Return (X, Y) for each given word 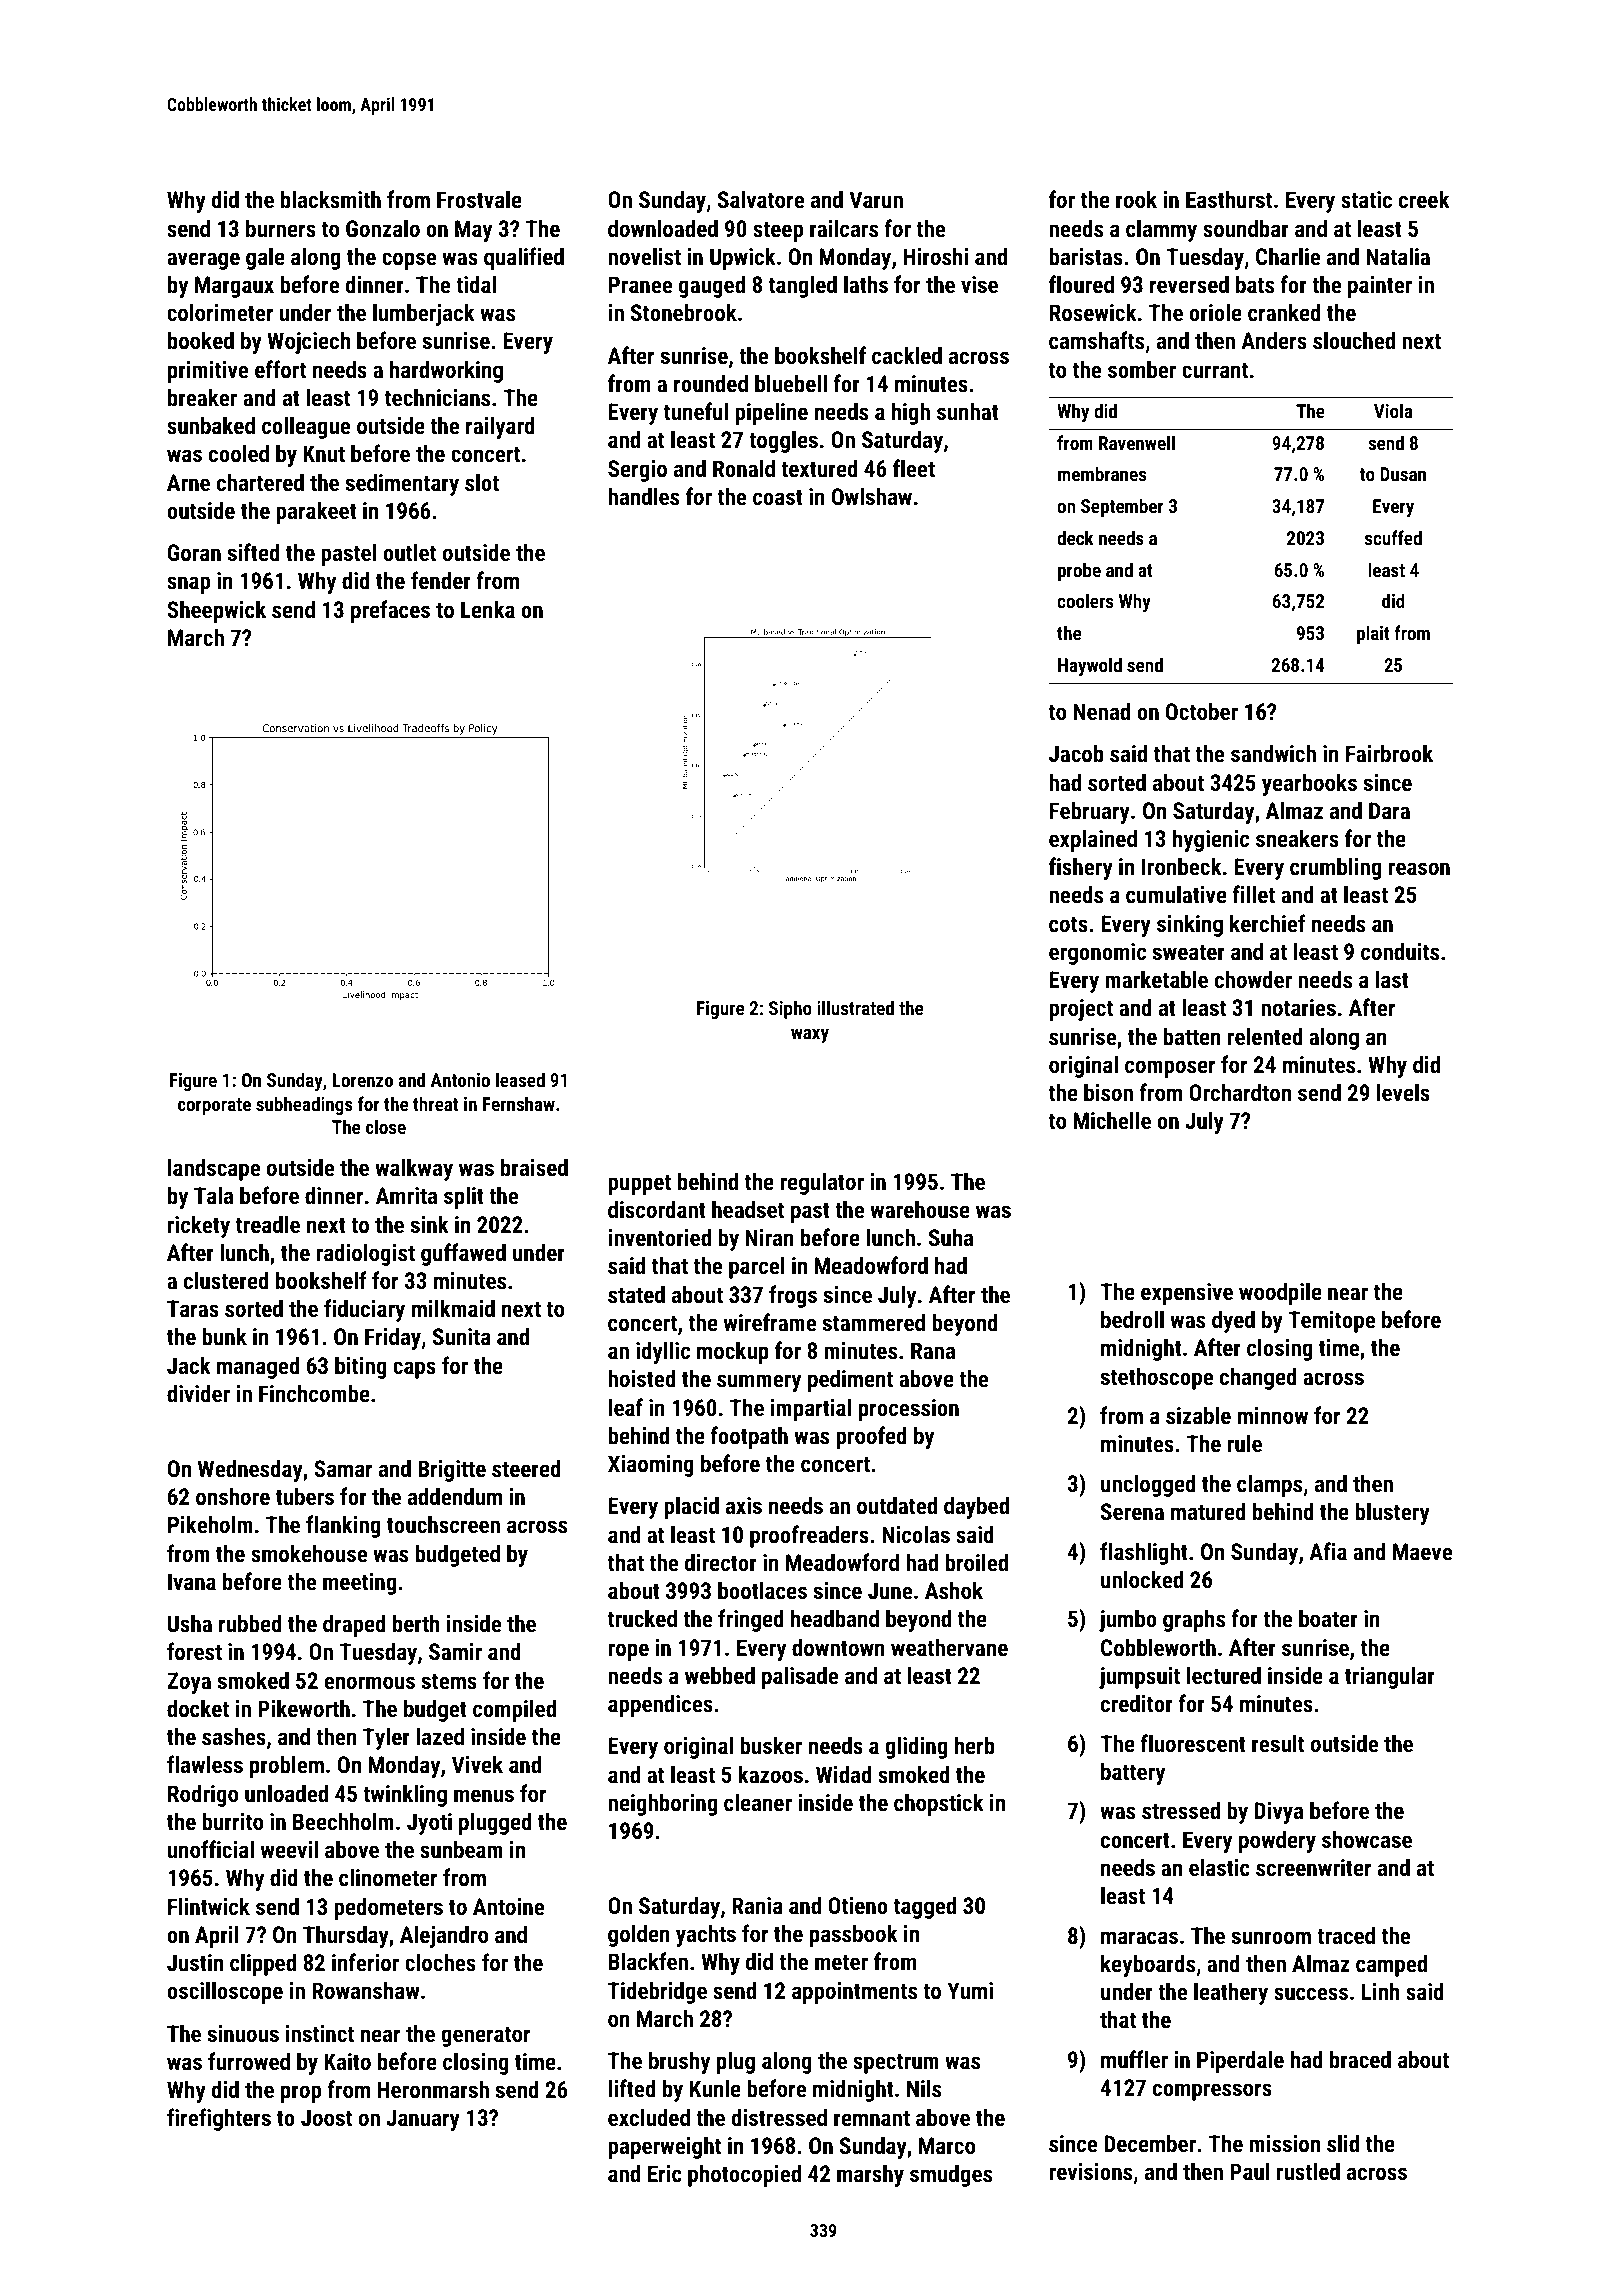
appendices (660, 1705)
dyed (1233, 1321)
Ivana (192, 1581)
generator (485, 2036)
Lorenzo (363, 1080)
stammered (874, 1322)
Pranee (640, 284)
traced (1346, 1935)
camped (1391, 1965)
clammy (1161, 230)
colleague (306, 427)
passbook (854, 1935)
